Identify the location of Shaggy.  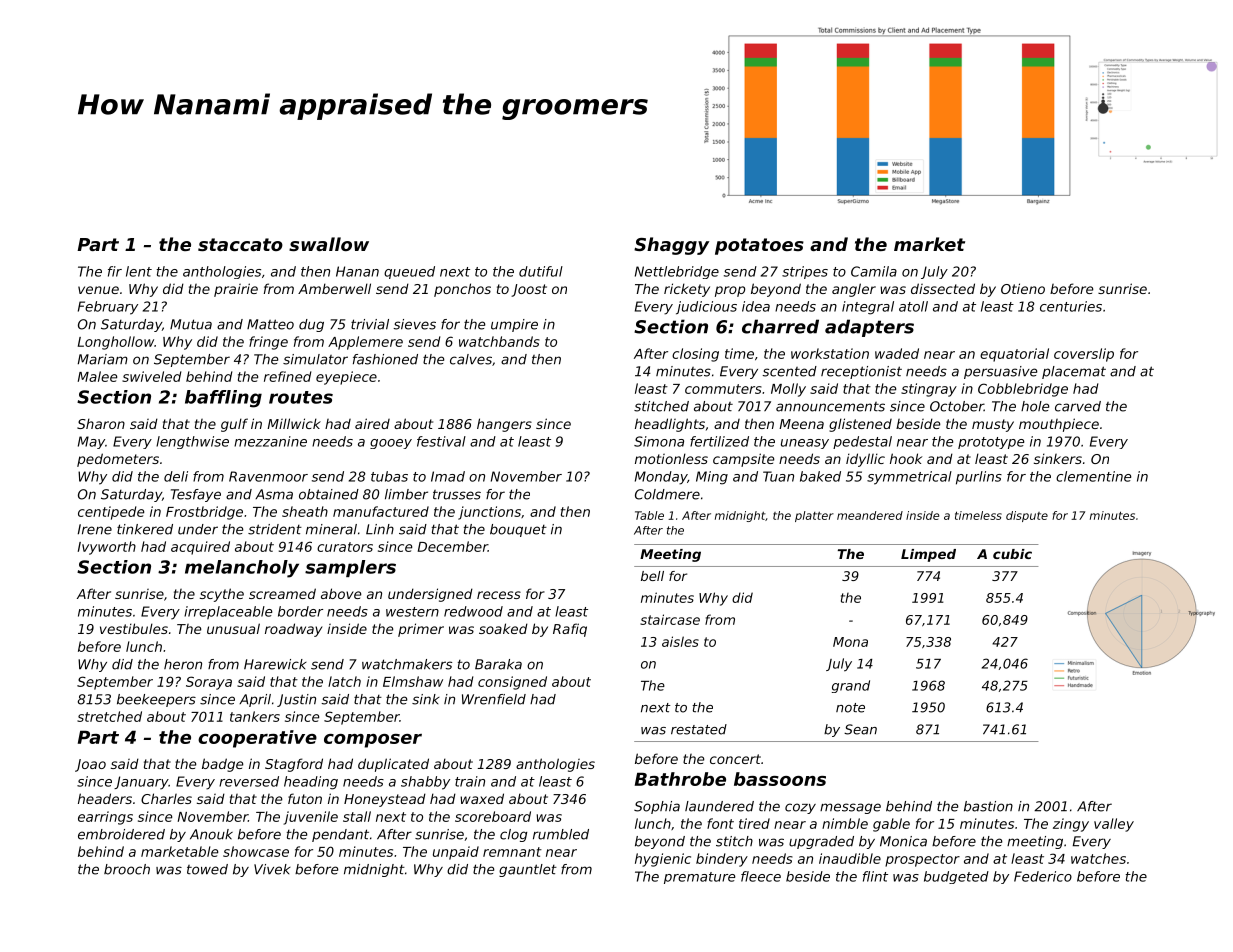
(671, 246).
